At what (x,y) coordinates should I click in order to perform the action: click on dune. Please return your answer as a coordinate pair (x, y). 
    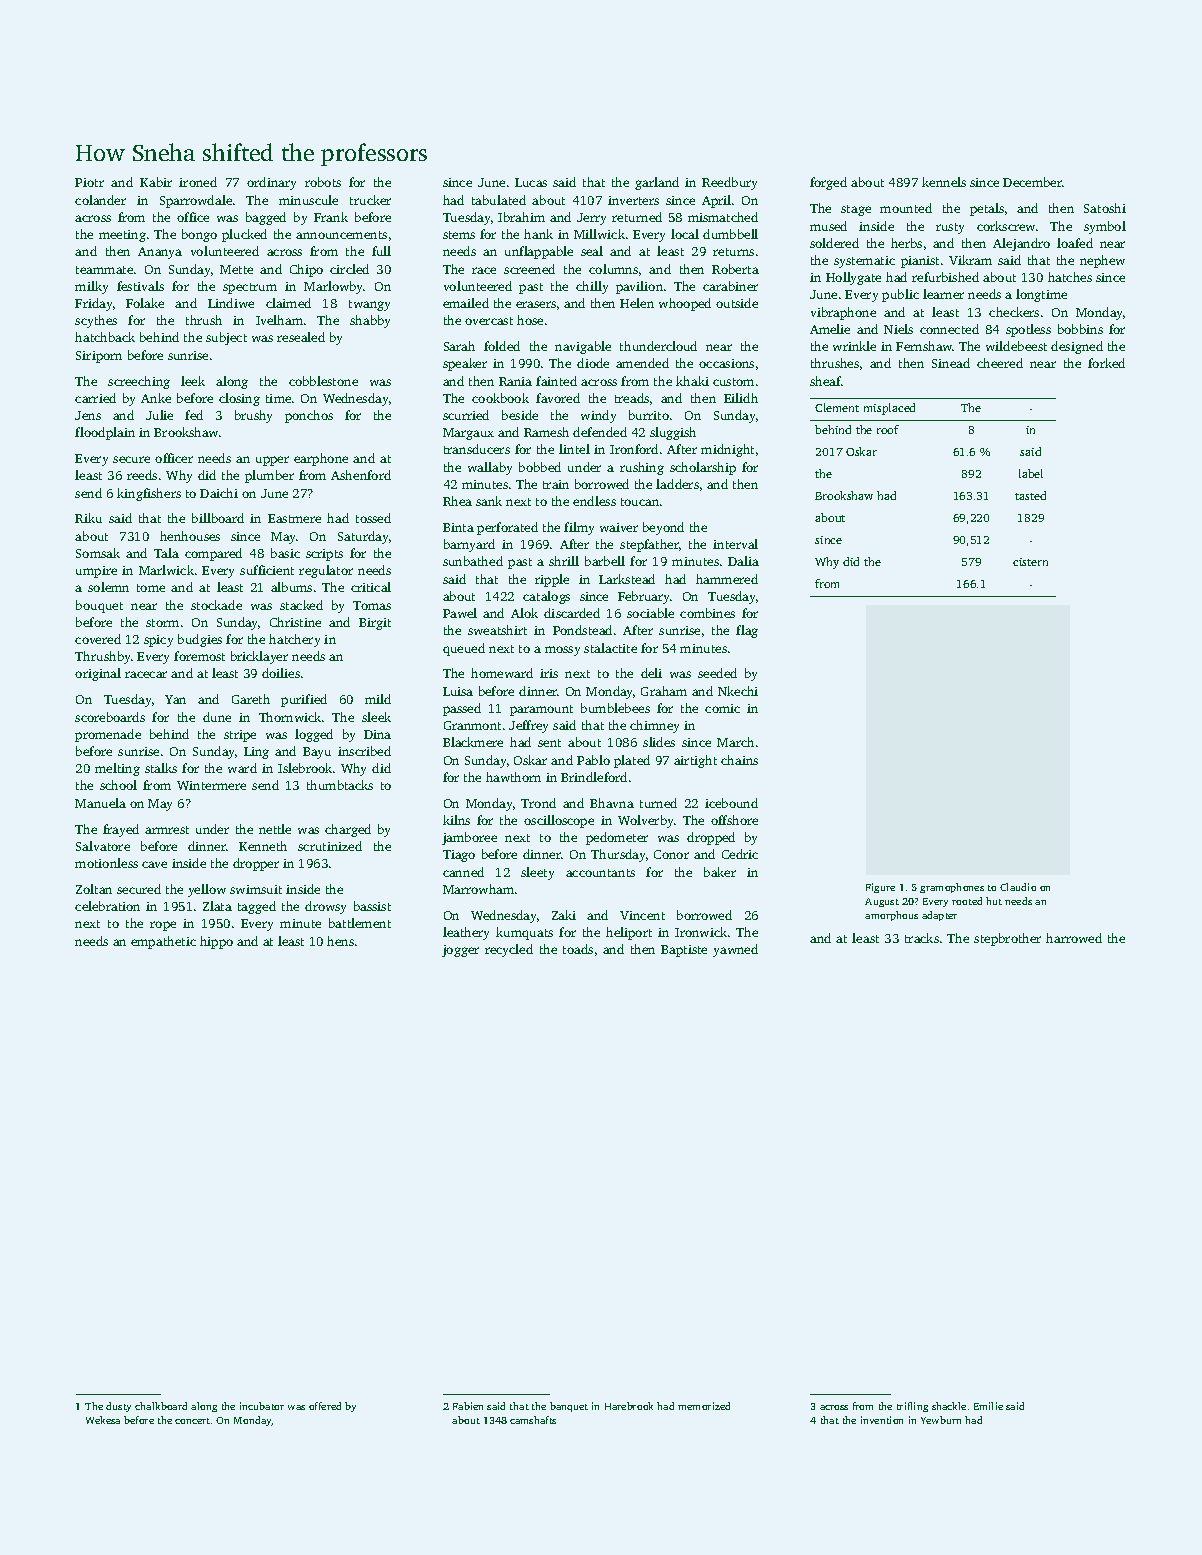
    Looking at the image, I should click on (217, 717).
